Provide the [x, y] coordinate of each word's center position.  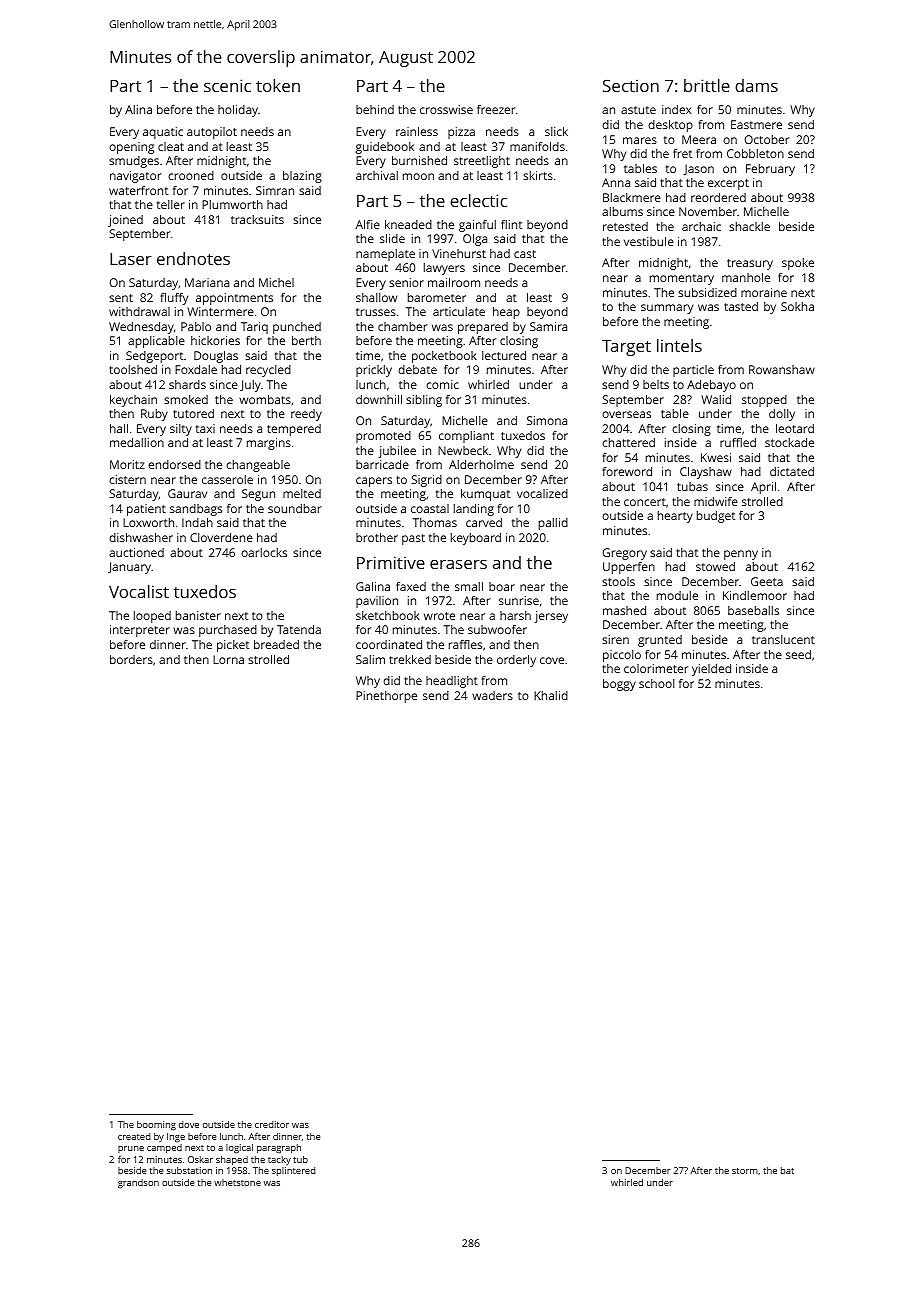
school [657, 683]
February [770, 170]
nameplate [385, 255]
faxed [411, 586]
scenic [227, 85]
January [129, 568]
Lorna [228, 659]
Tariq [254, 328]
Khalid [551, 695]
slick [556, 131]
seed [798, 654]
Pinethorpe [386, 697]
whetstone [237, 1182]
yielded [711, 670]
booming [156, 1125]
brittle [707, 85]
